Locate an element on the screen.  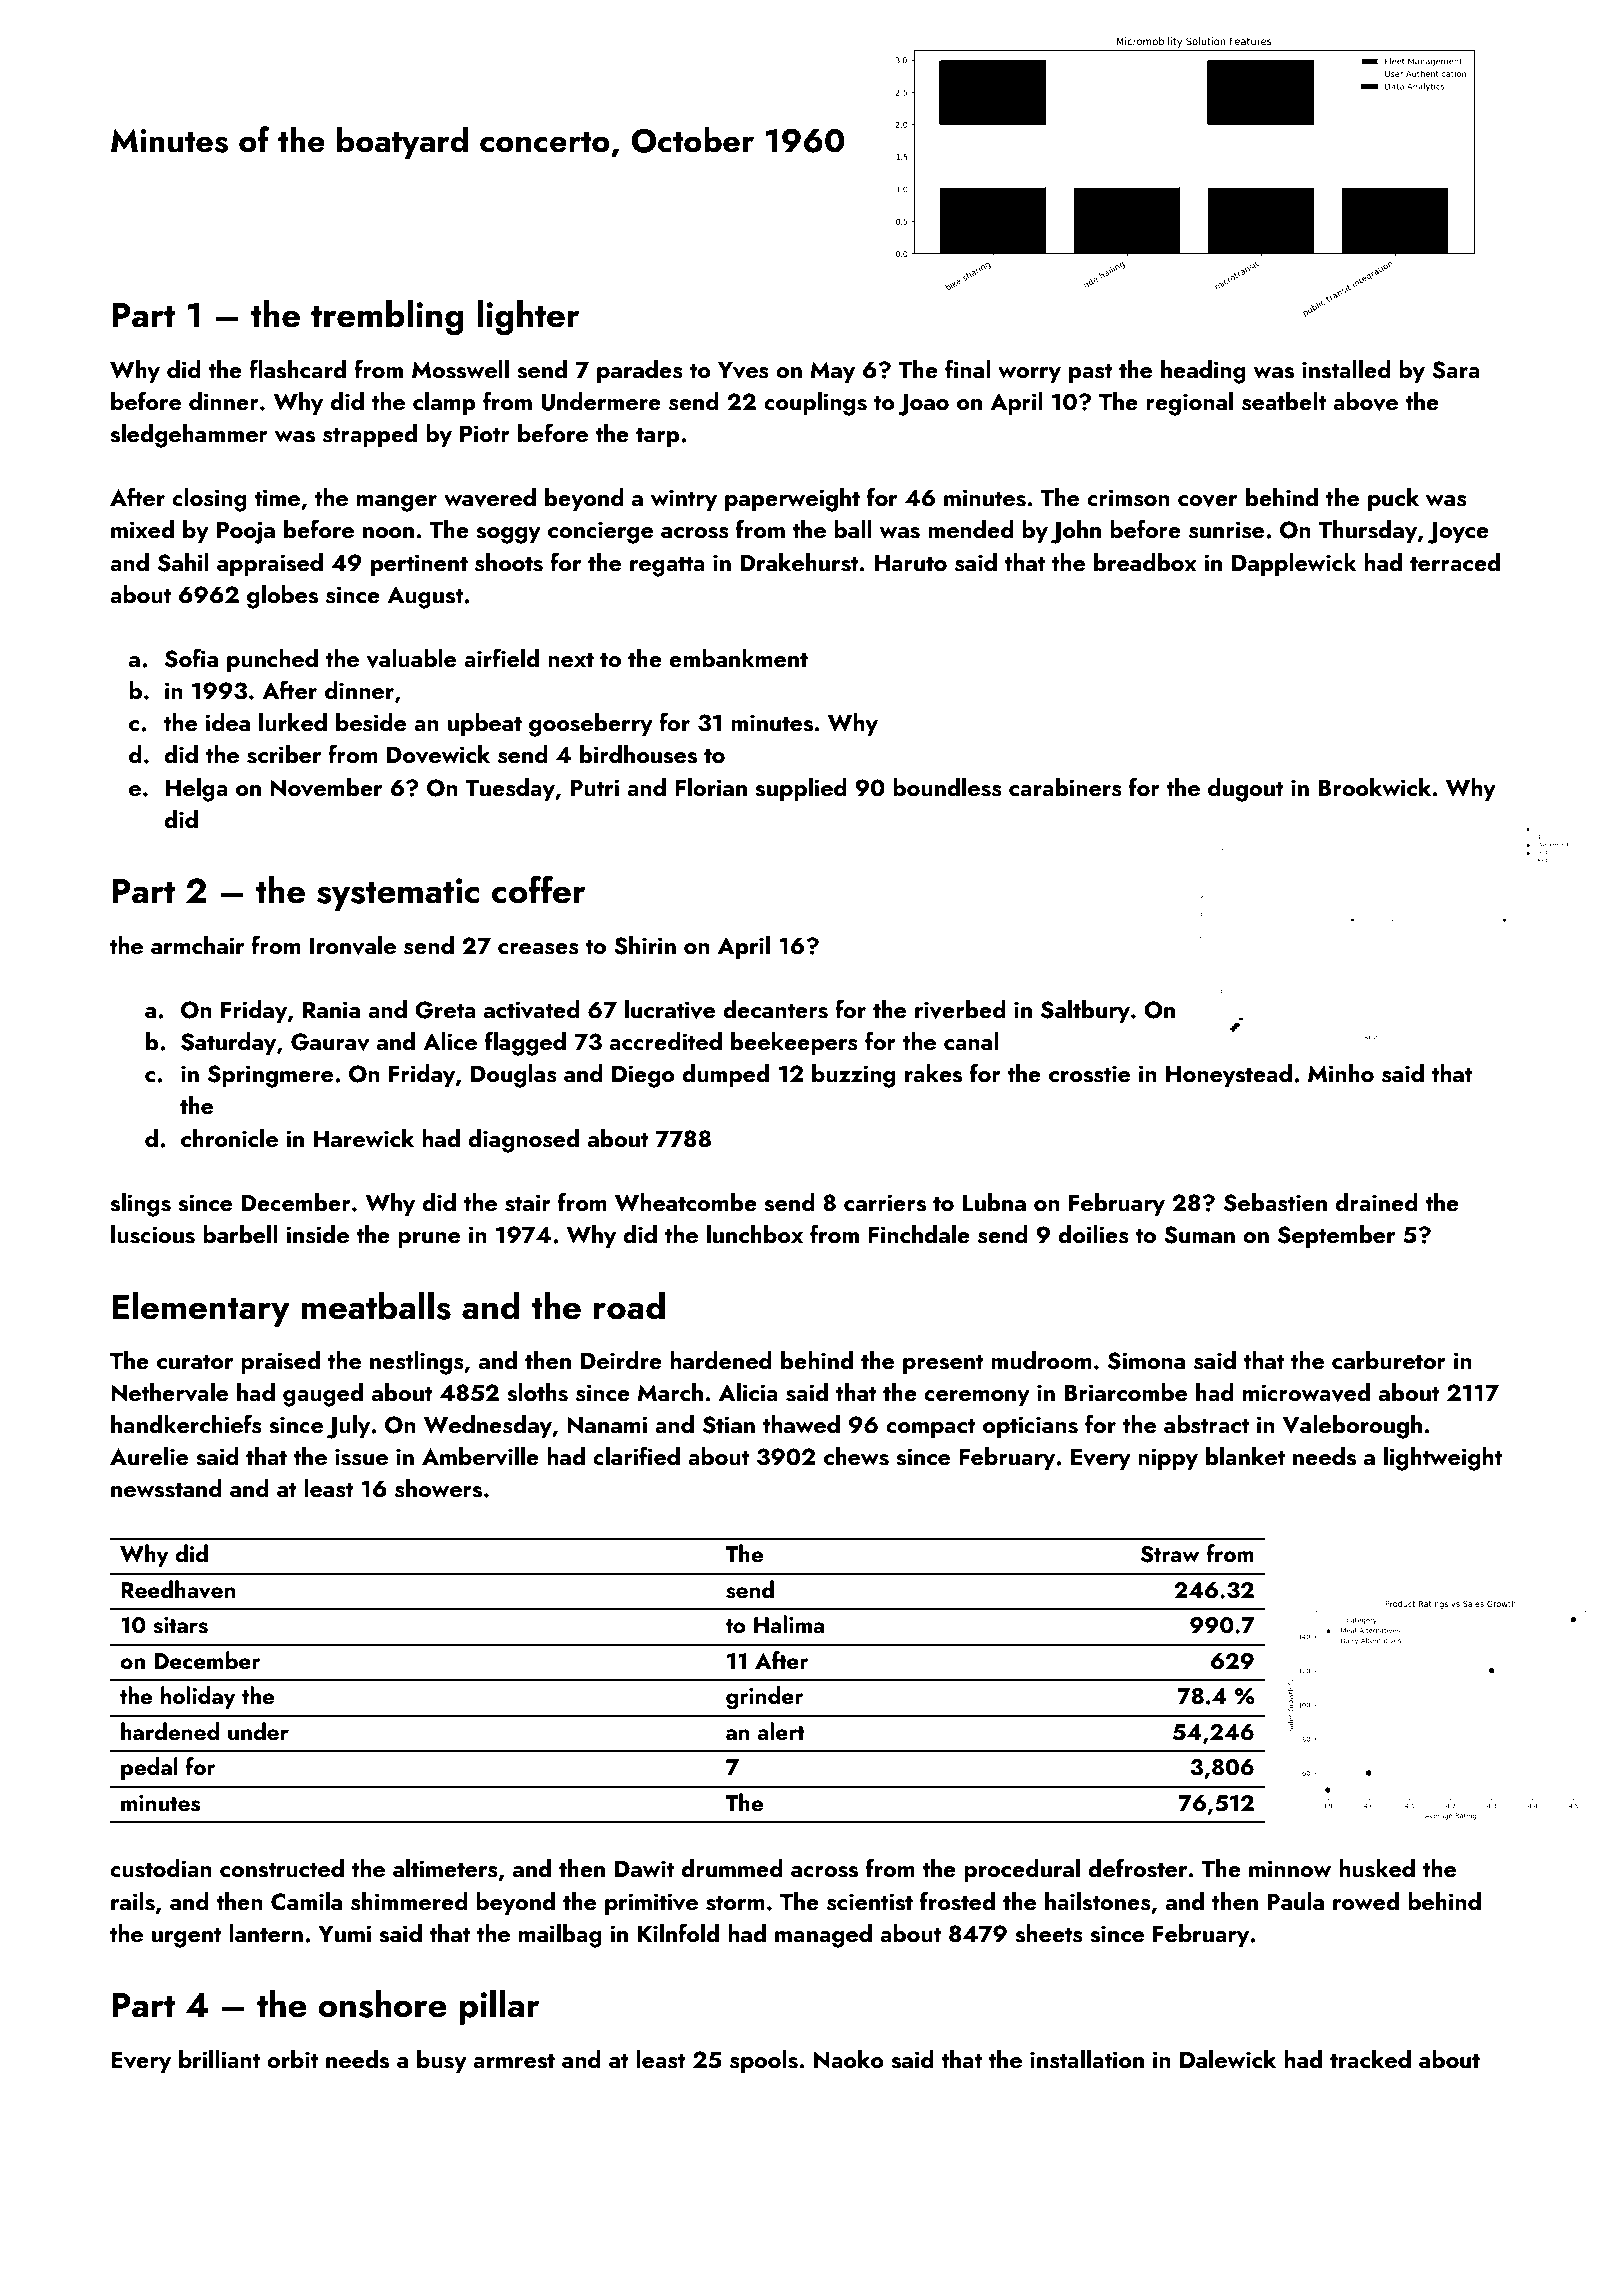
Lubna is located at coordinates (994, 1202).
